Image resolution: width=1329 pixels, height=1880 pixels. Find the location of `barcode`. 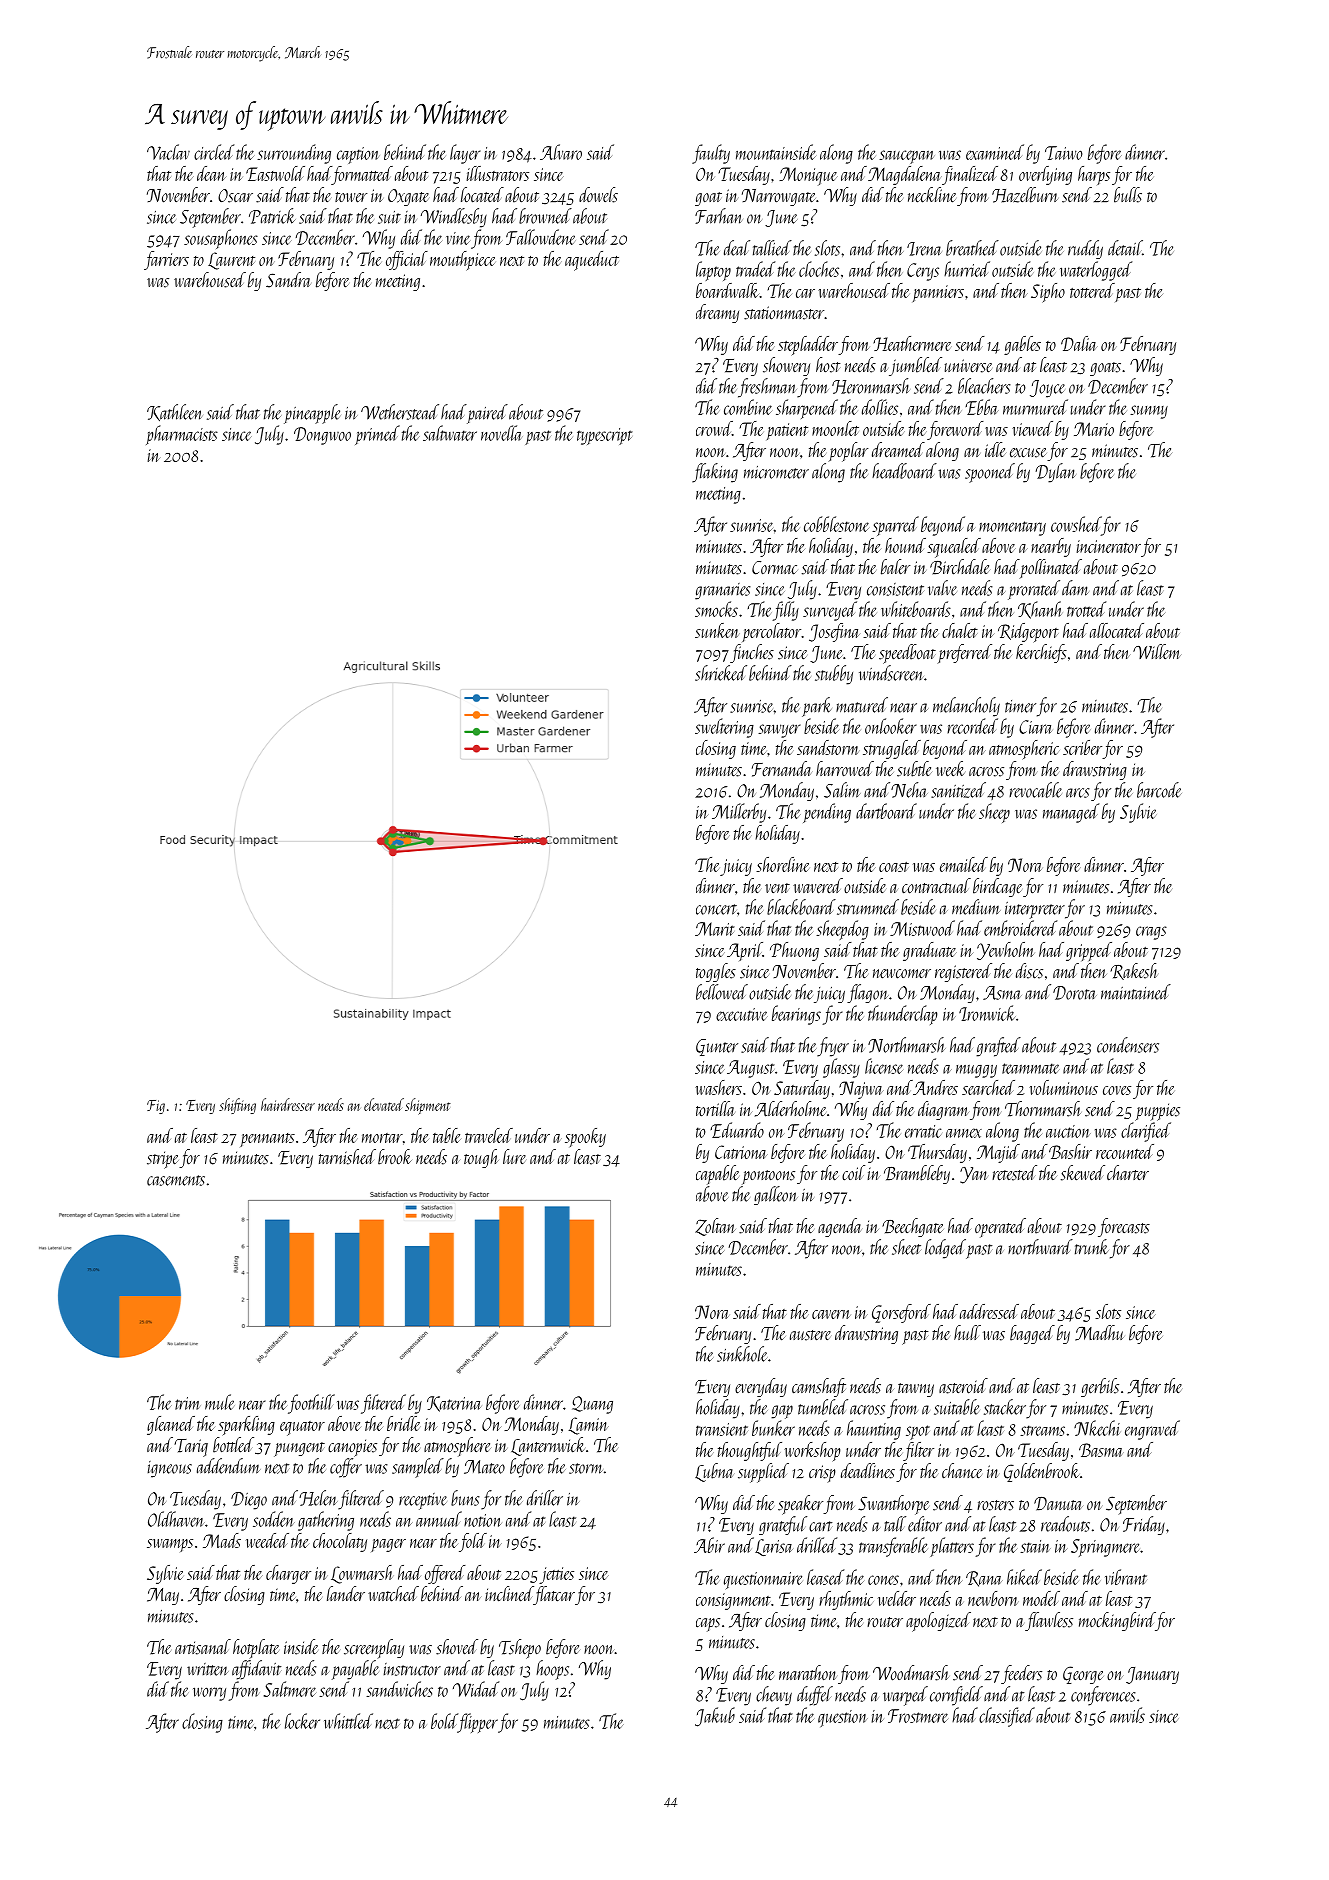

barcode is located at coordinates (1159, 790).
